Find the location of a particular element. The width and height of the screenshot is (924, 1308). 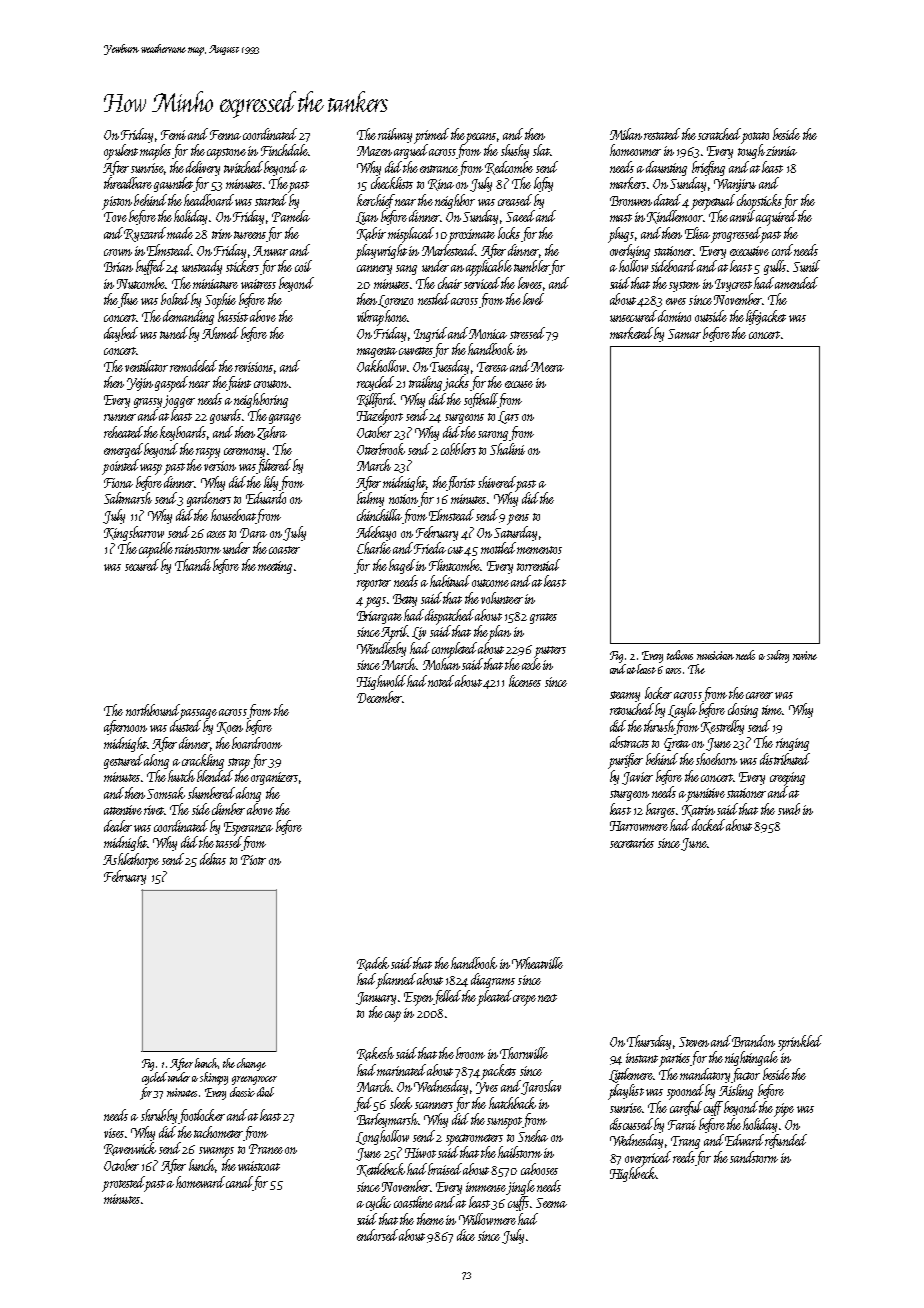

Steven is located at coordinates (694, 1042).
